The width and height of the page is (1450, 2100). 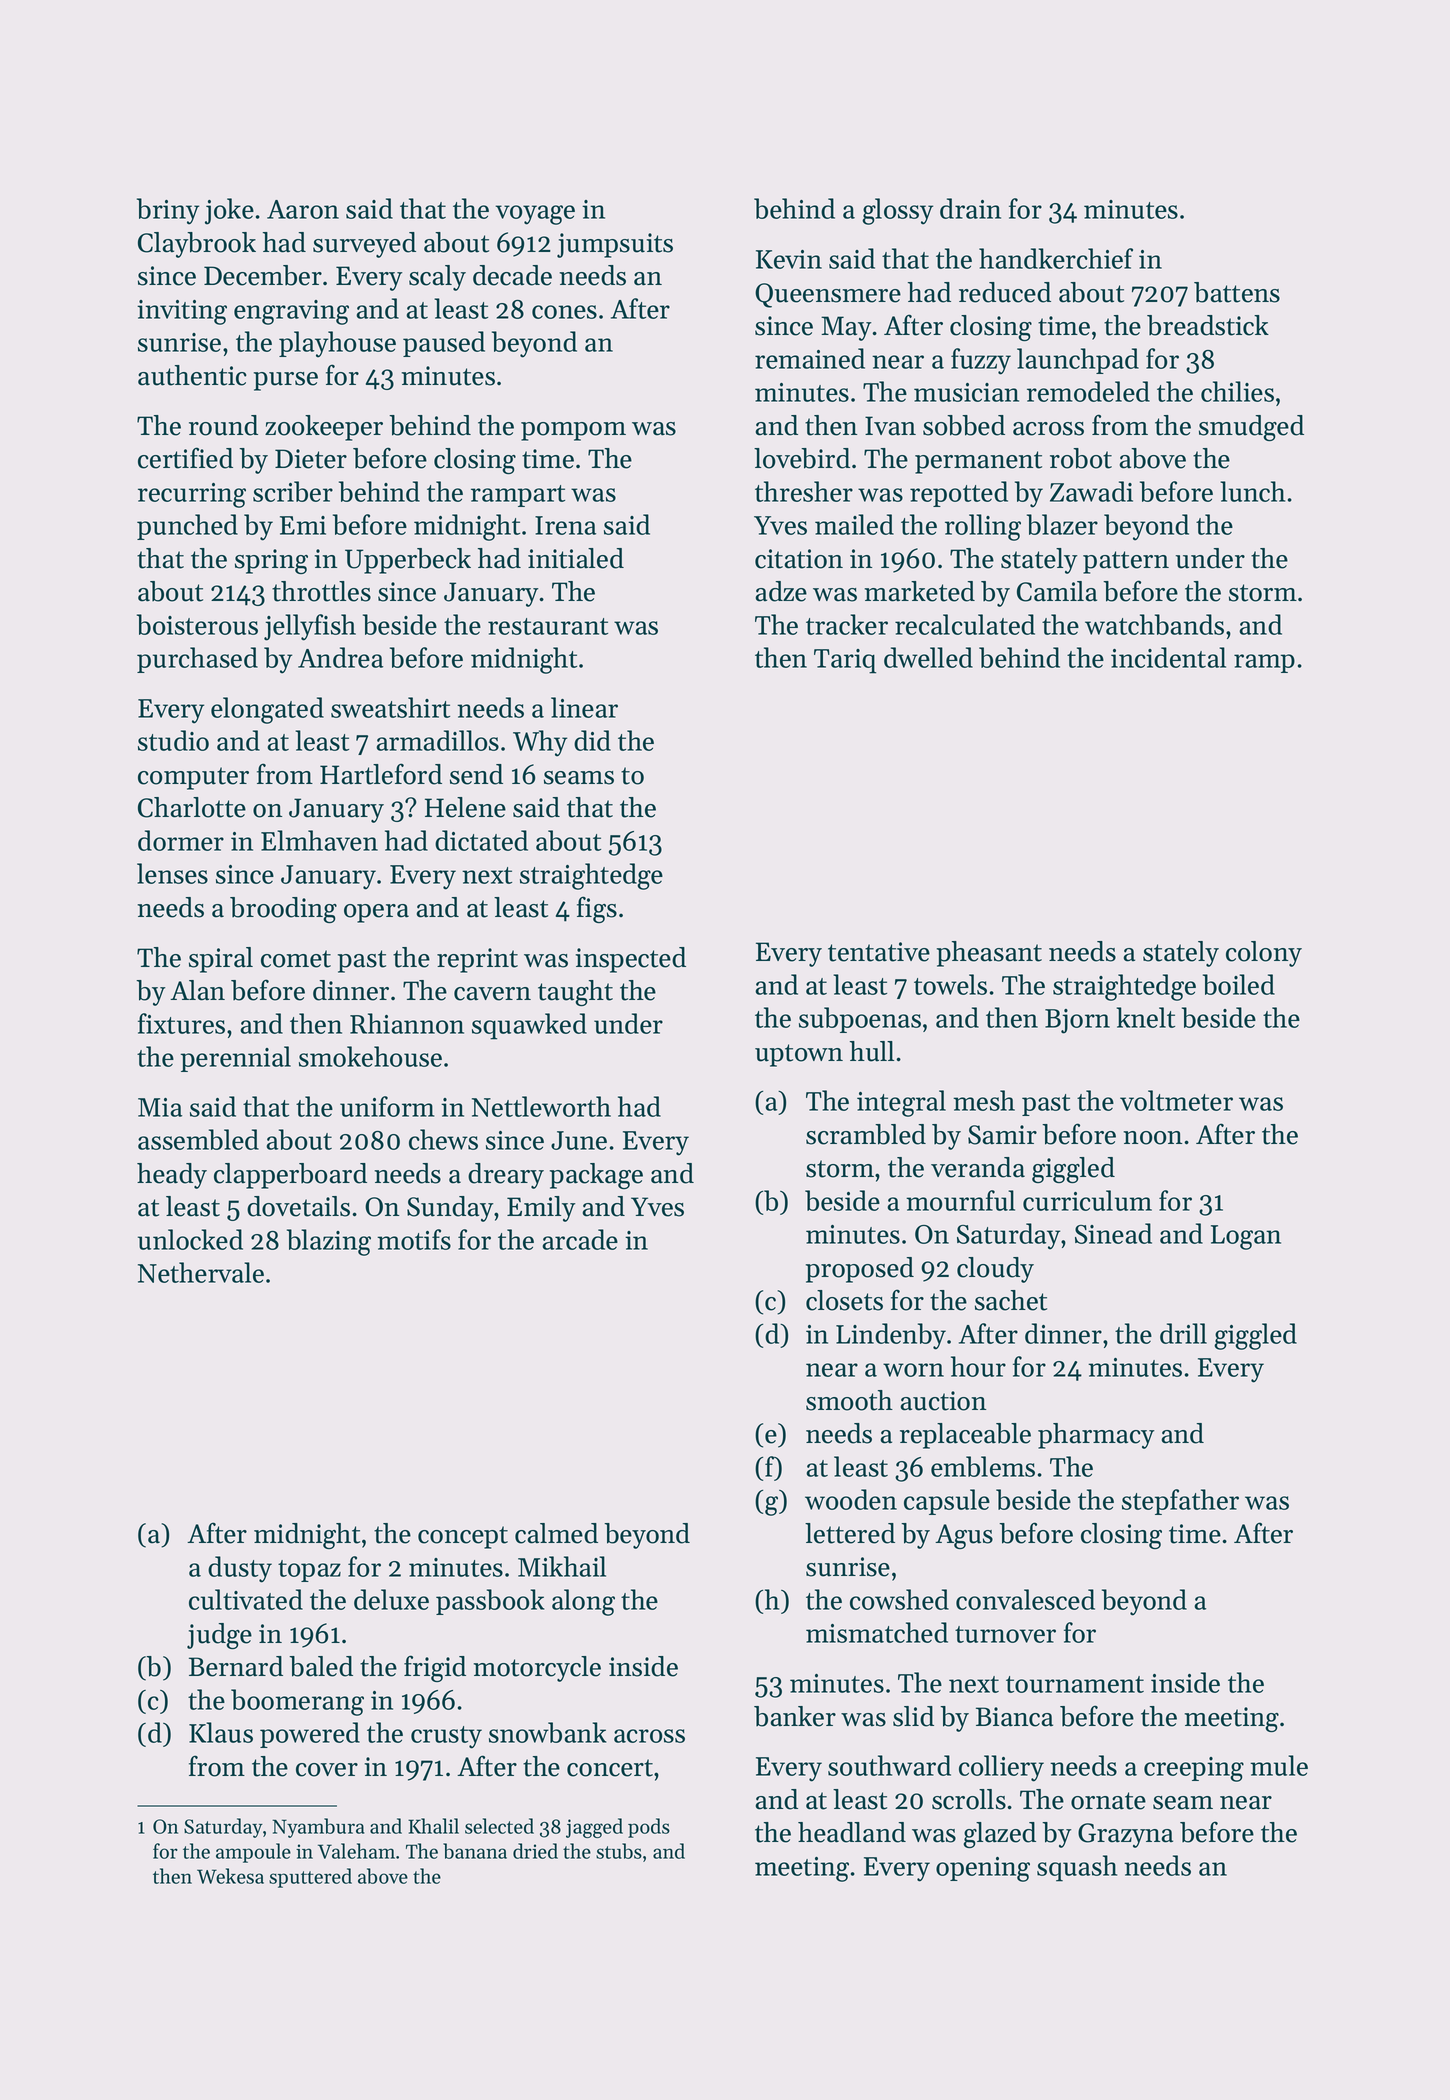 What do you see at coordinates (989, 954) in the page?
I see `pheasant` at bounding box center [989, 954].
